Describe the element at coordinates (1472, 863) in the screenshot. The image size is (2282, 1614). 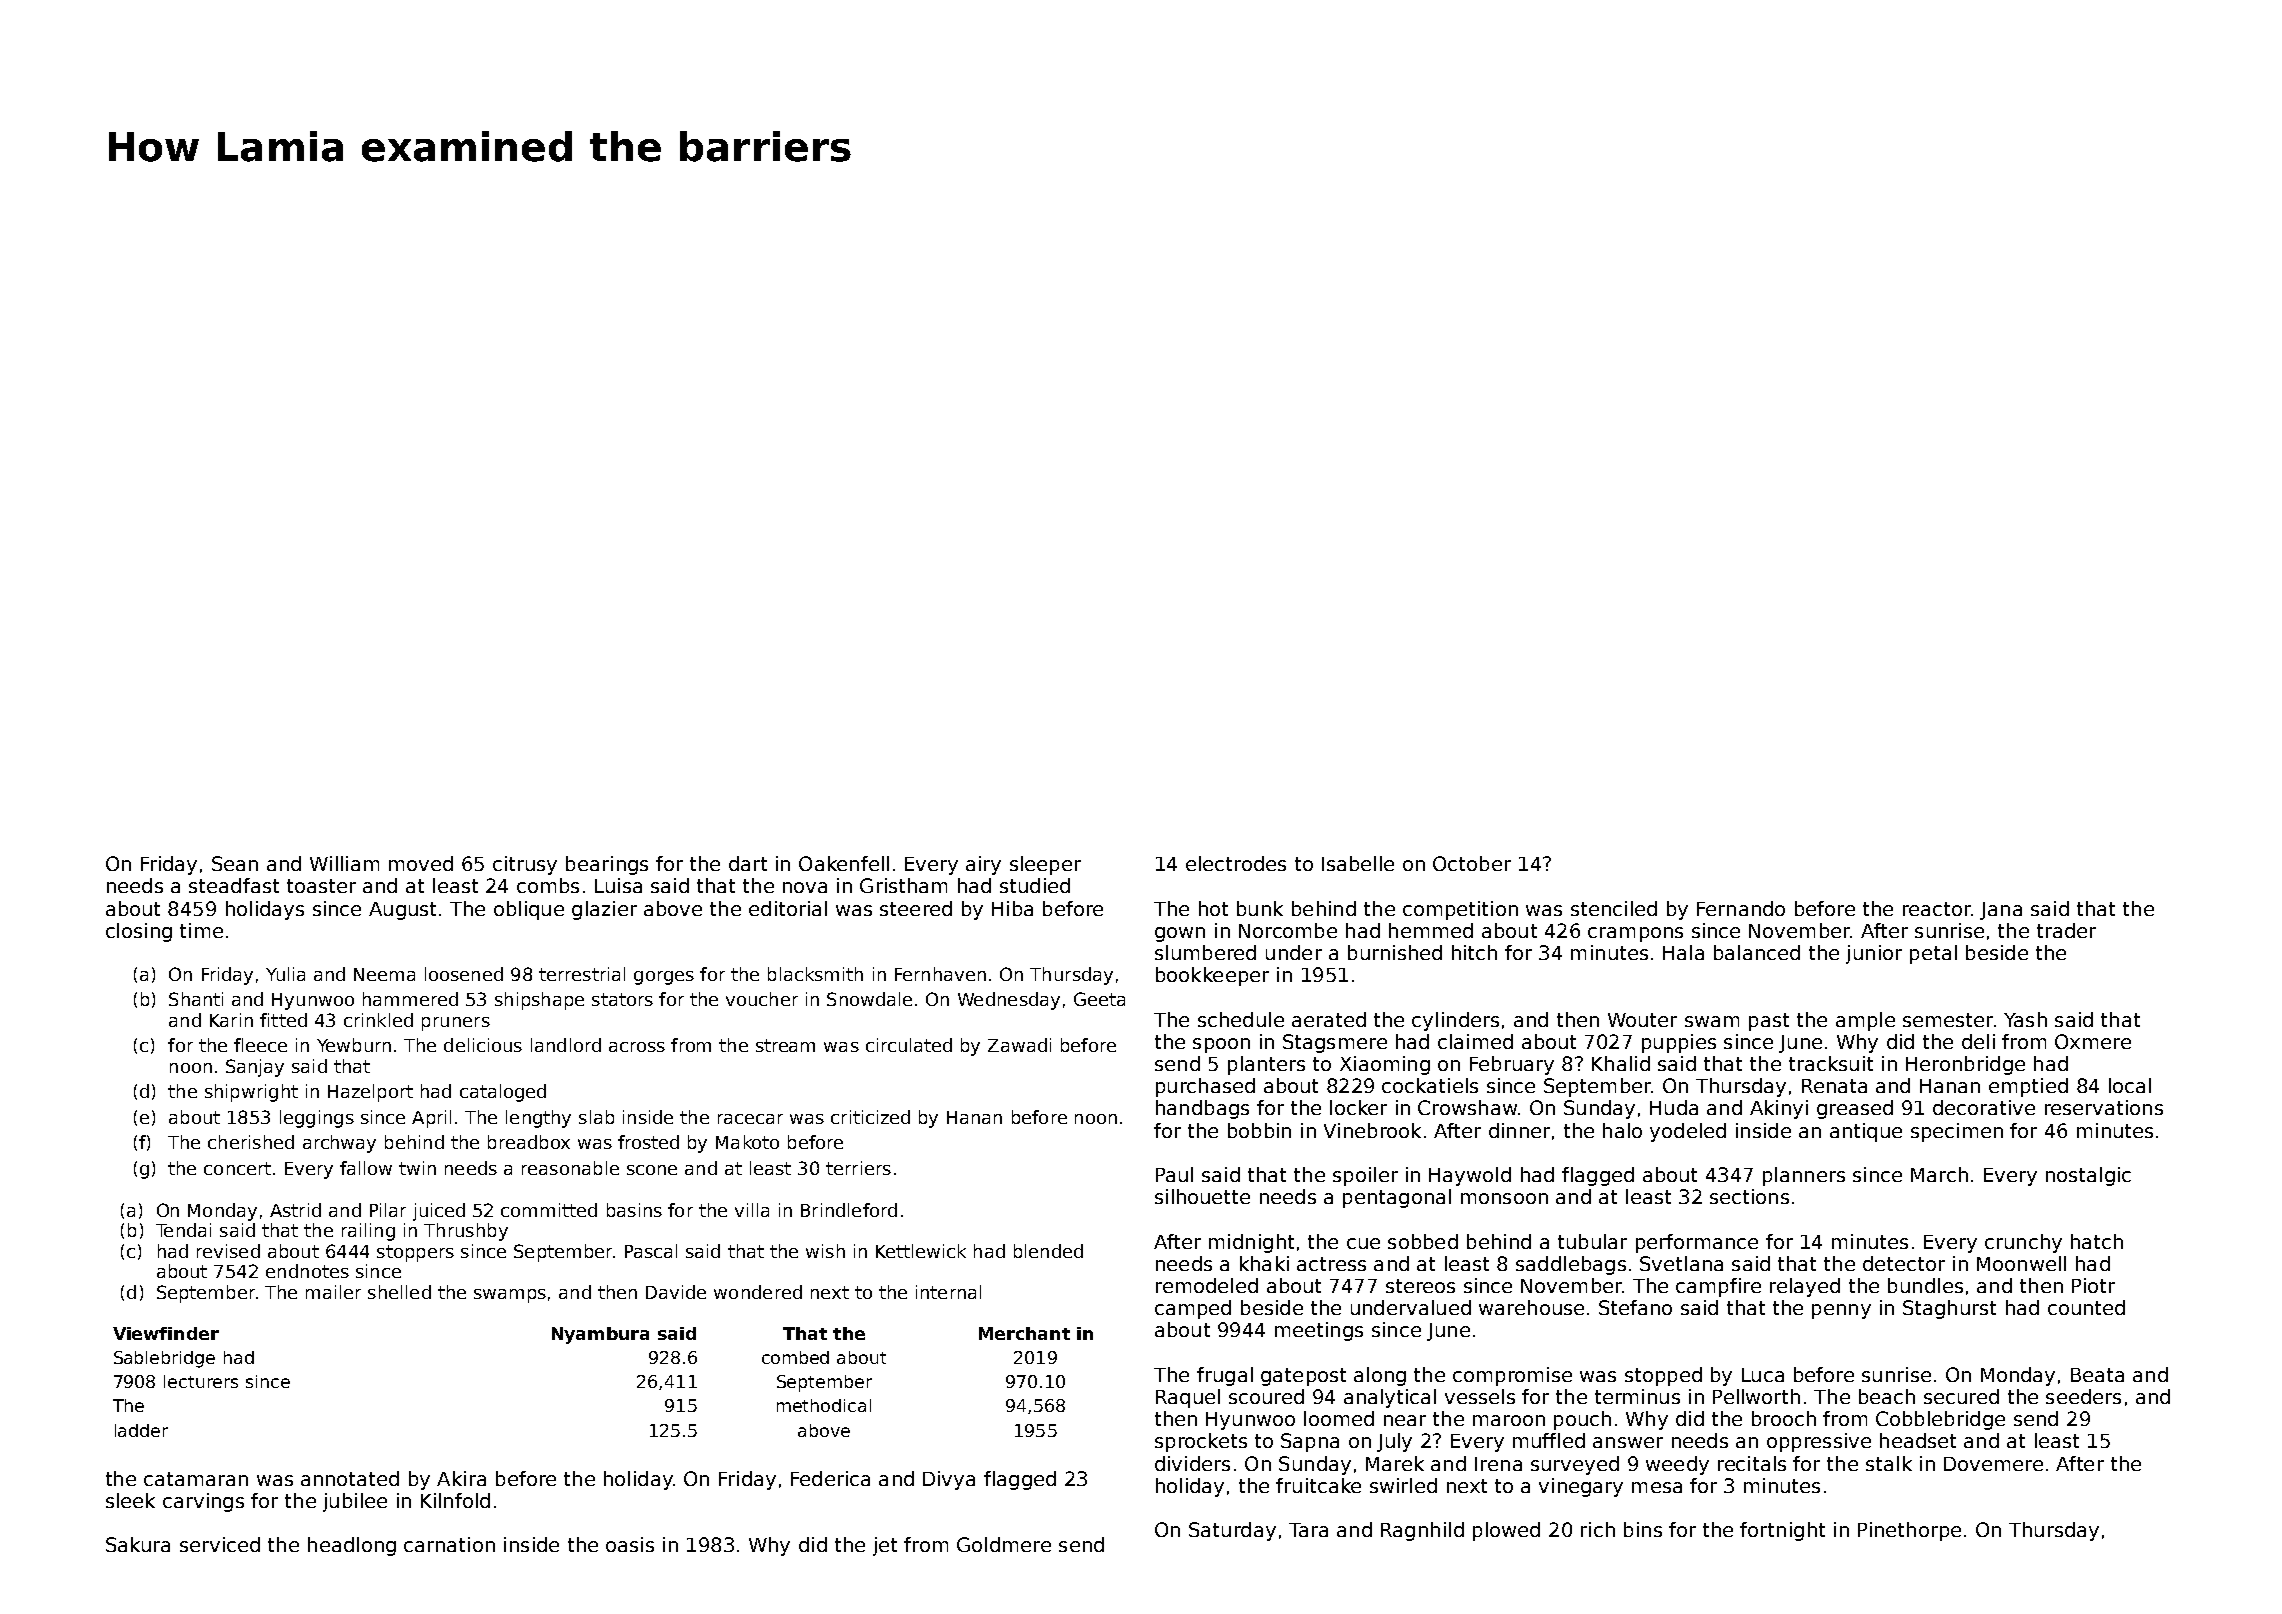
I see `October` at that location.
